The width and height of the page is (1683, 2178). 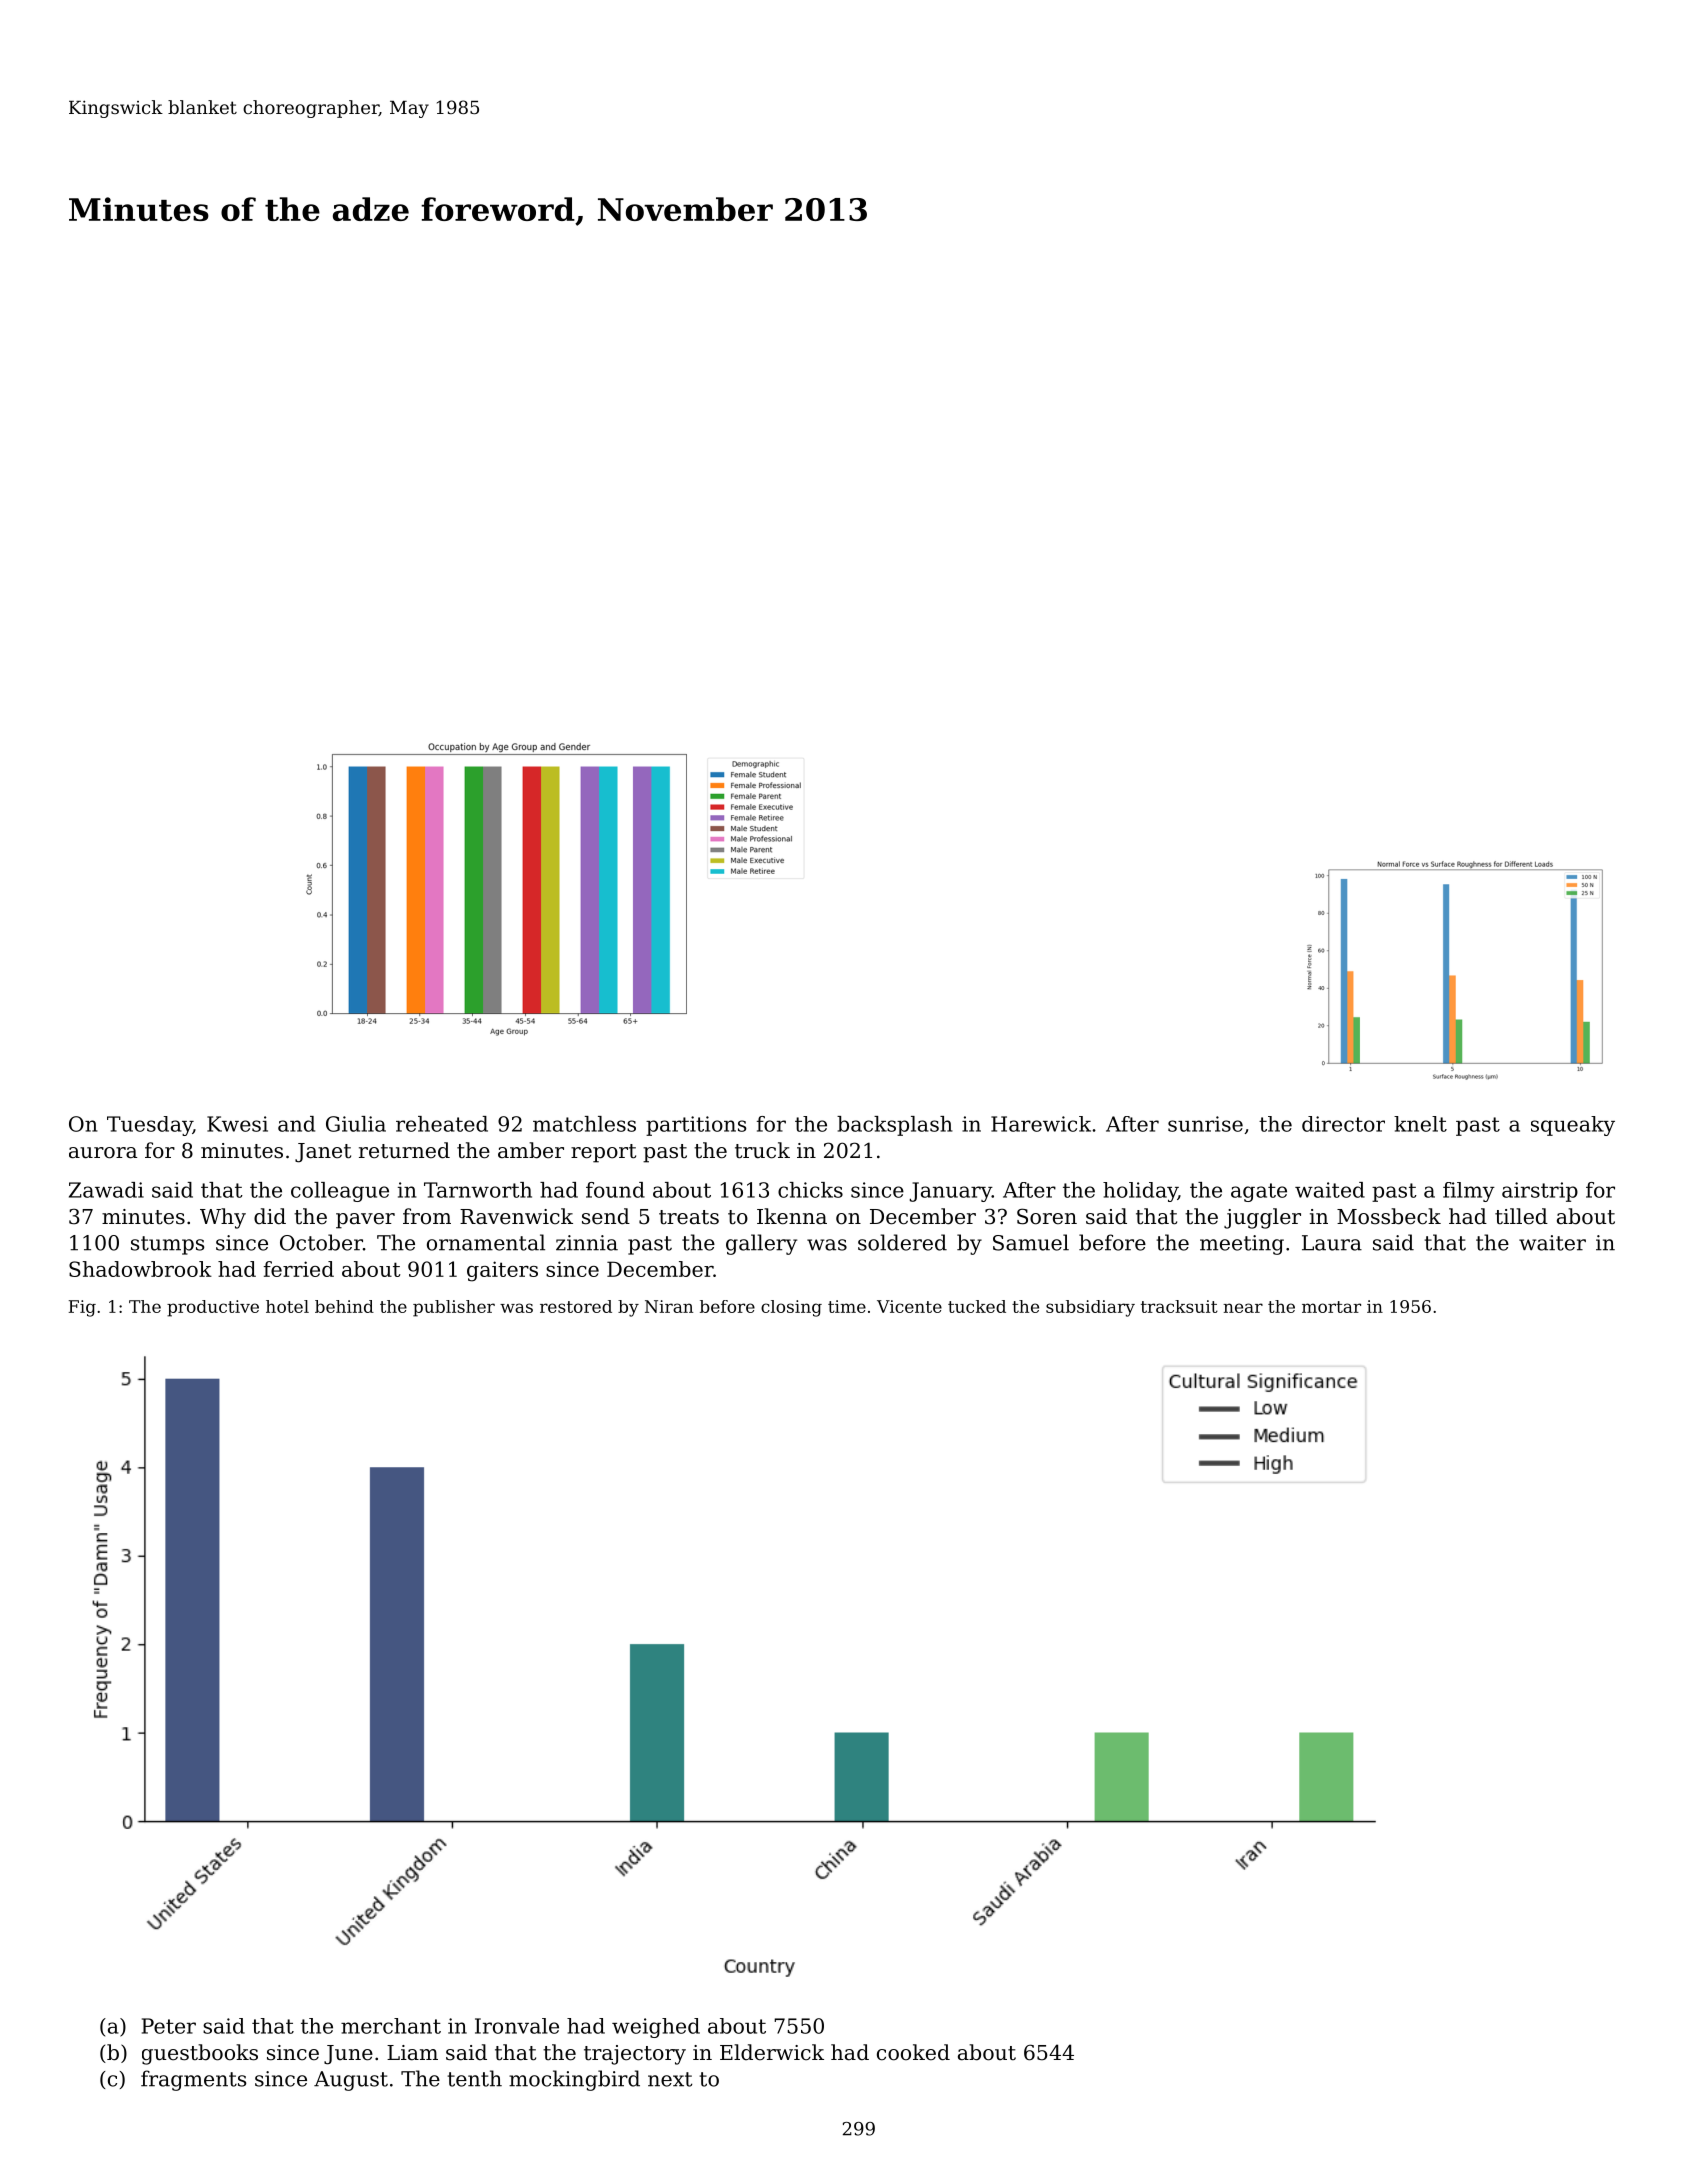 What do you see at coordinates (391, 2026) in the page?
I see `merchant` at bounding box center [391, 2026].
